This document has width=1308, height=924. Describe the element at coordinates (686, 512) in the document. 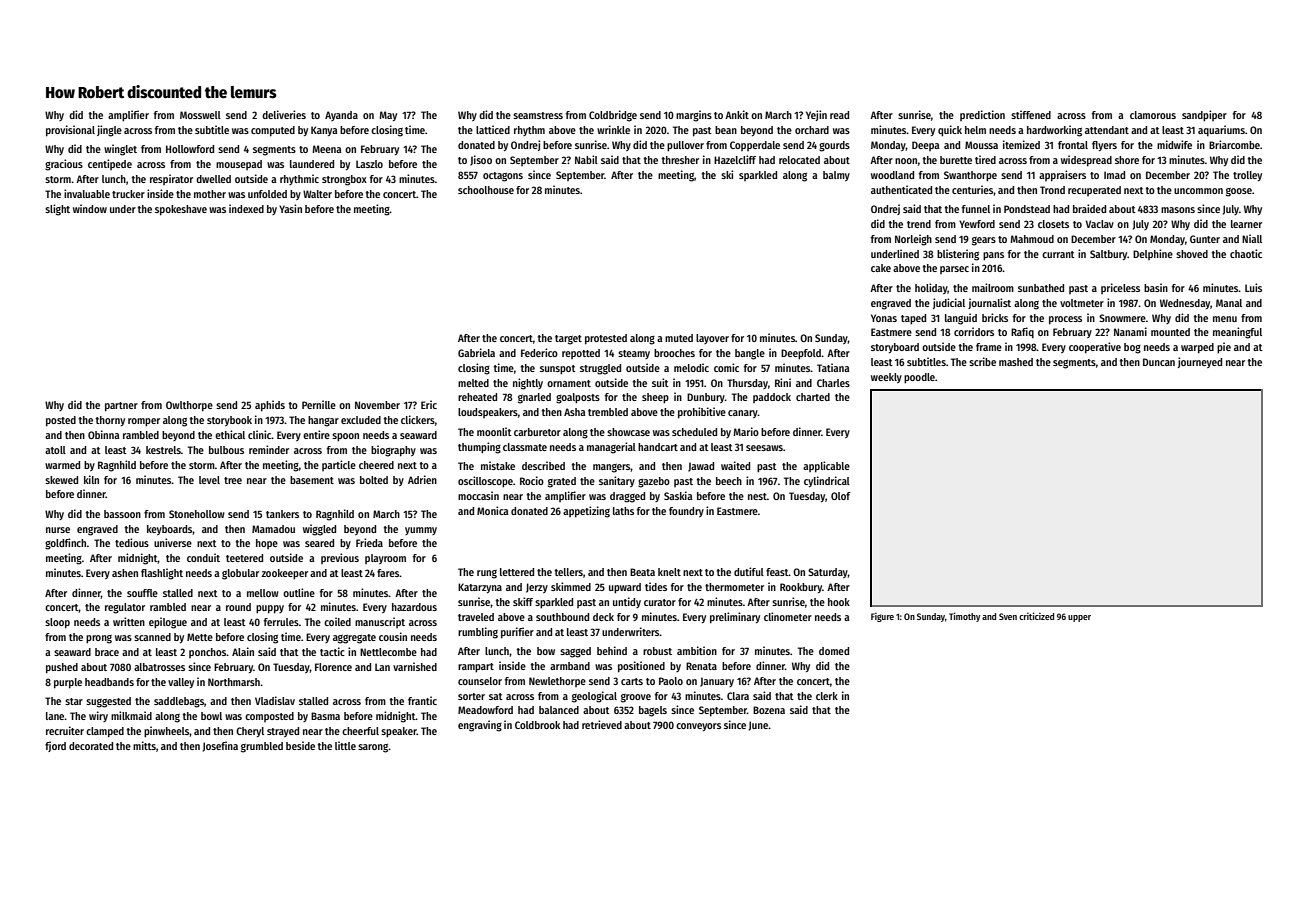

I see `foundry` at that location.
